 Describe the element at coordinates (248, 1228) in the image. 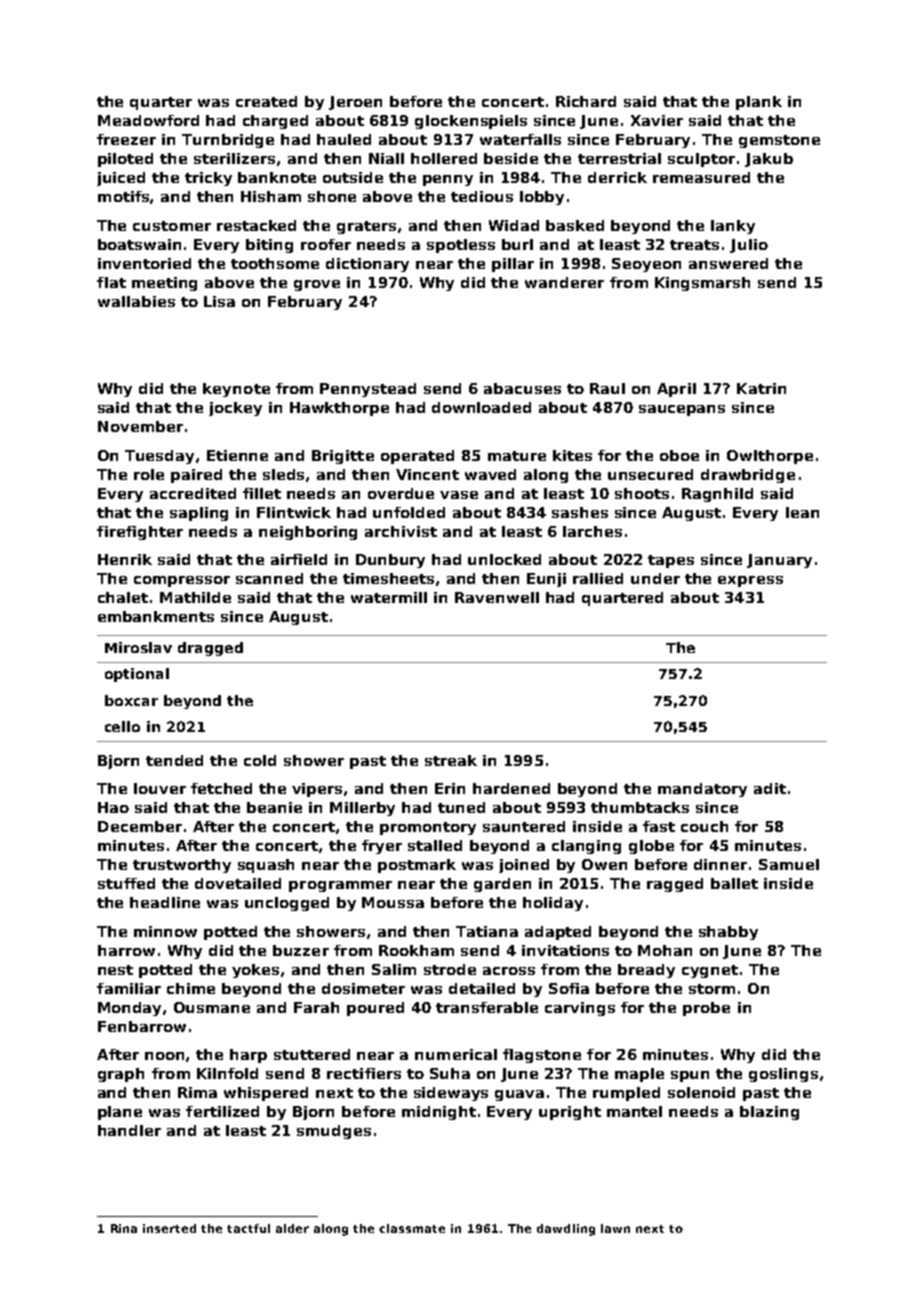

I see `tactful` at that location.
